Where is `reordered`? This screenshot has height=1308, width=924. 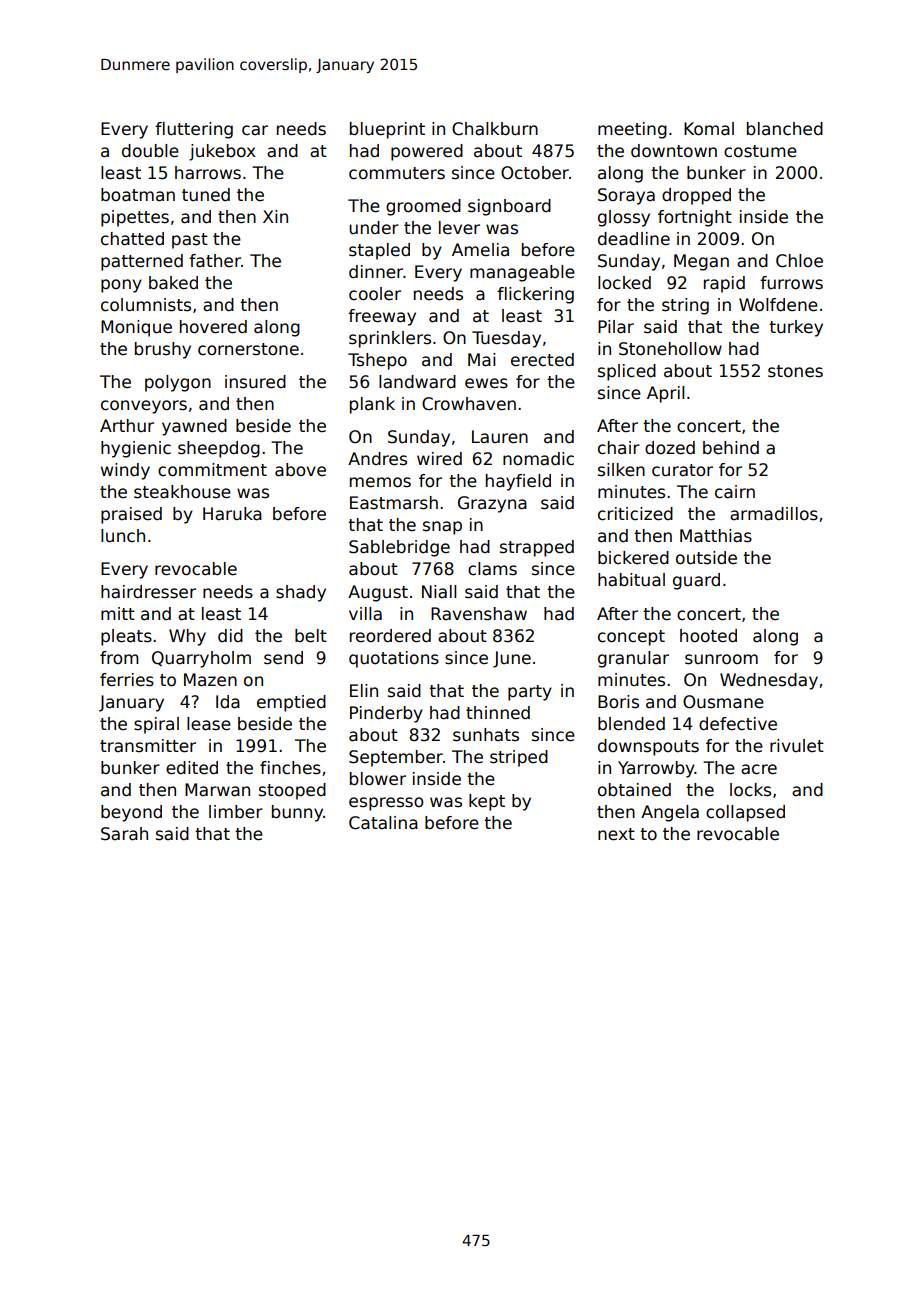 reordered is located at coordinates (390, 636).
